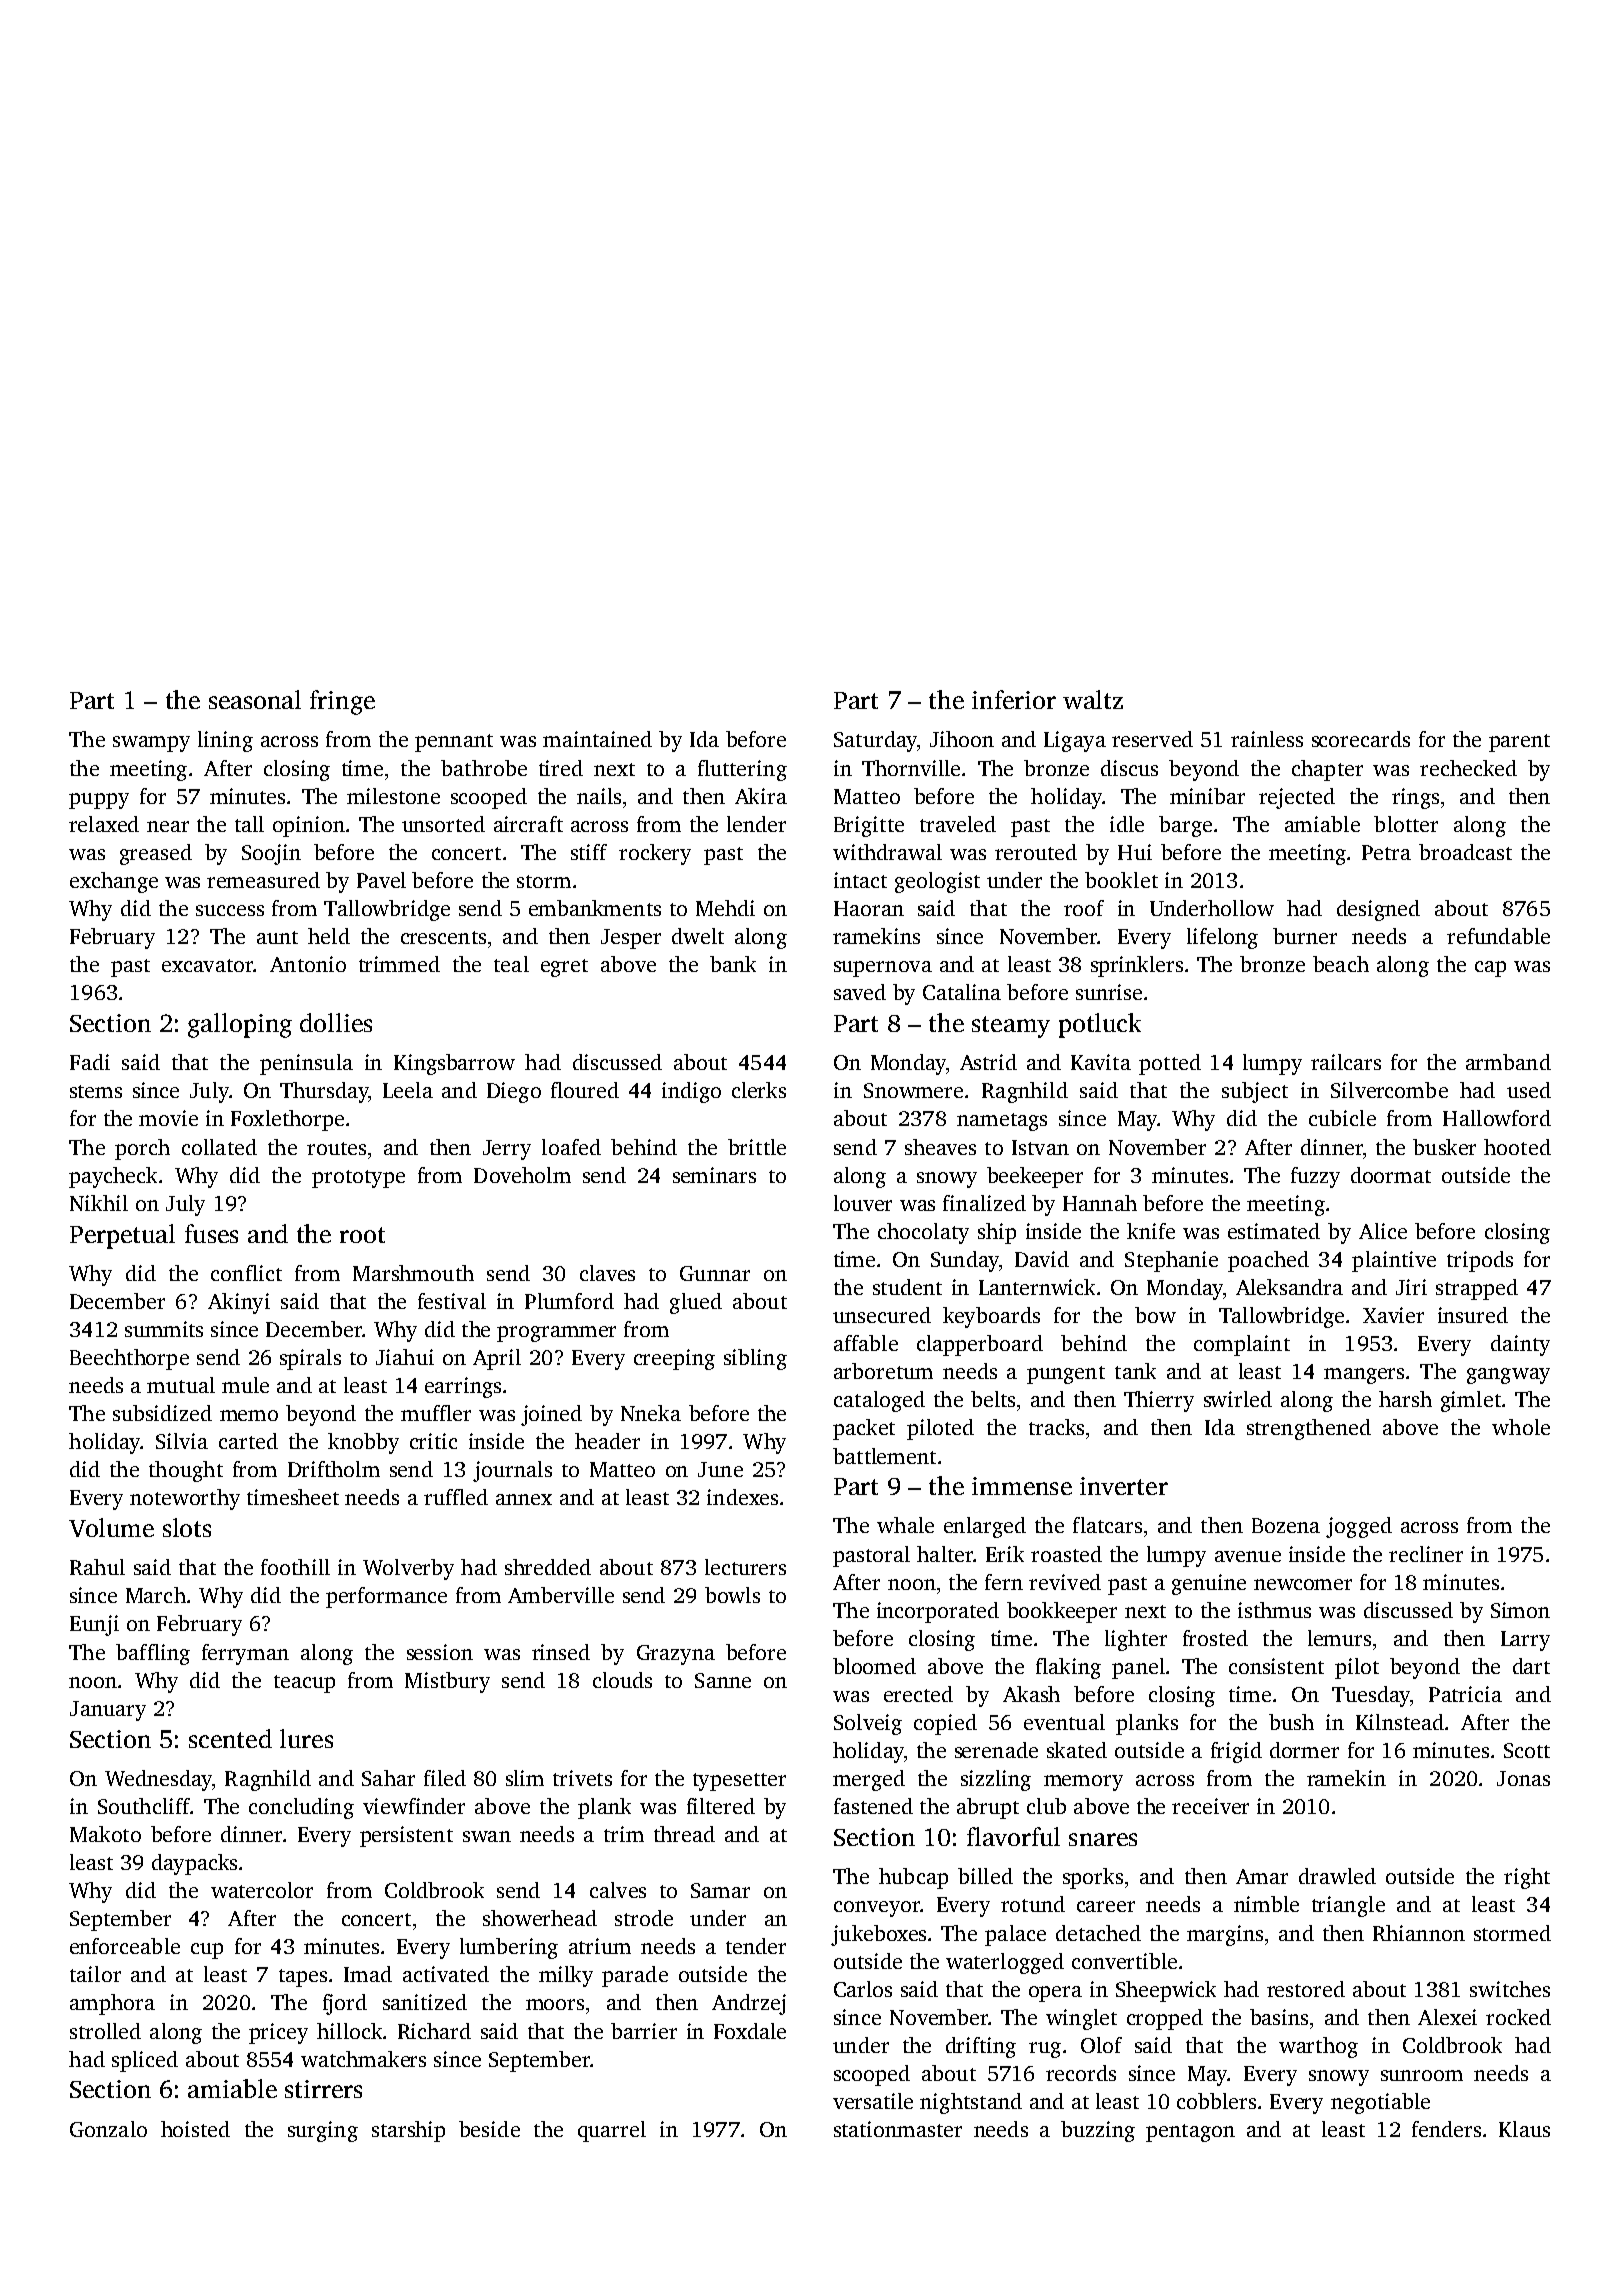 Image resolution: width=1620 pixels, height=2292 pixels. What do you see at coordinates (434, 2031) in the document?
I see `Richard` at bounding box center [434, 2031].
